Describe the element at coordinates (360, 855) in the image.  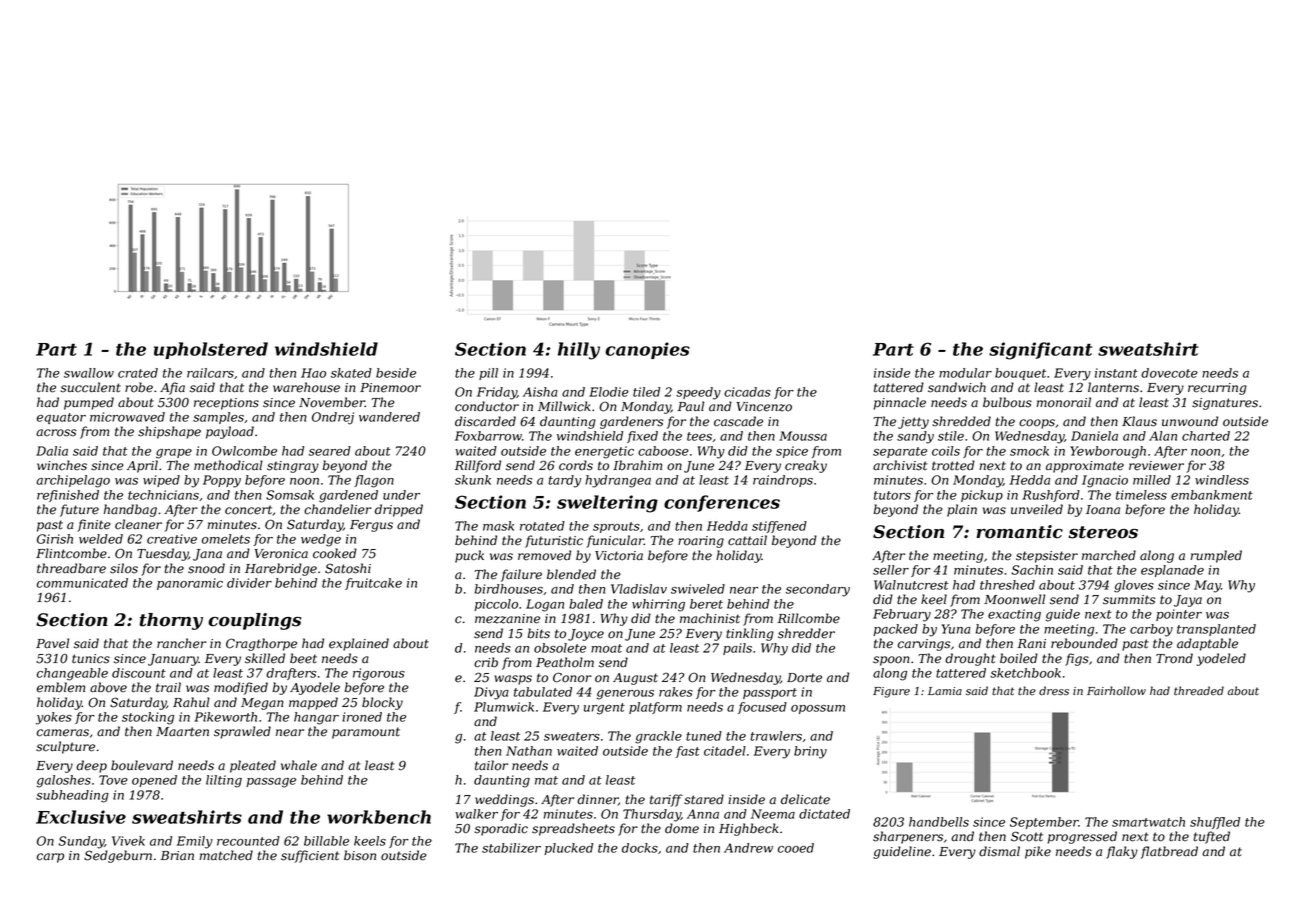
I see `bison` at that location.
